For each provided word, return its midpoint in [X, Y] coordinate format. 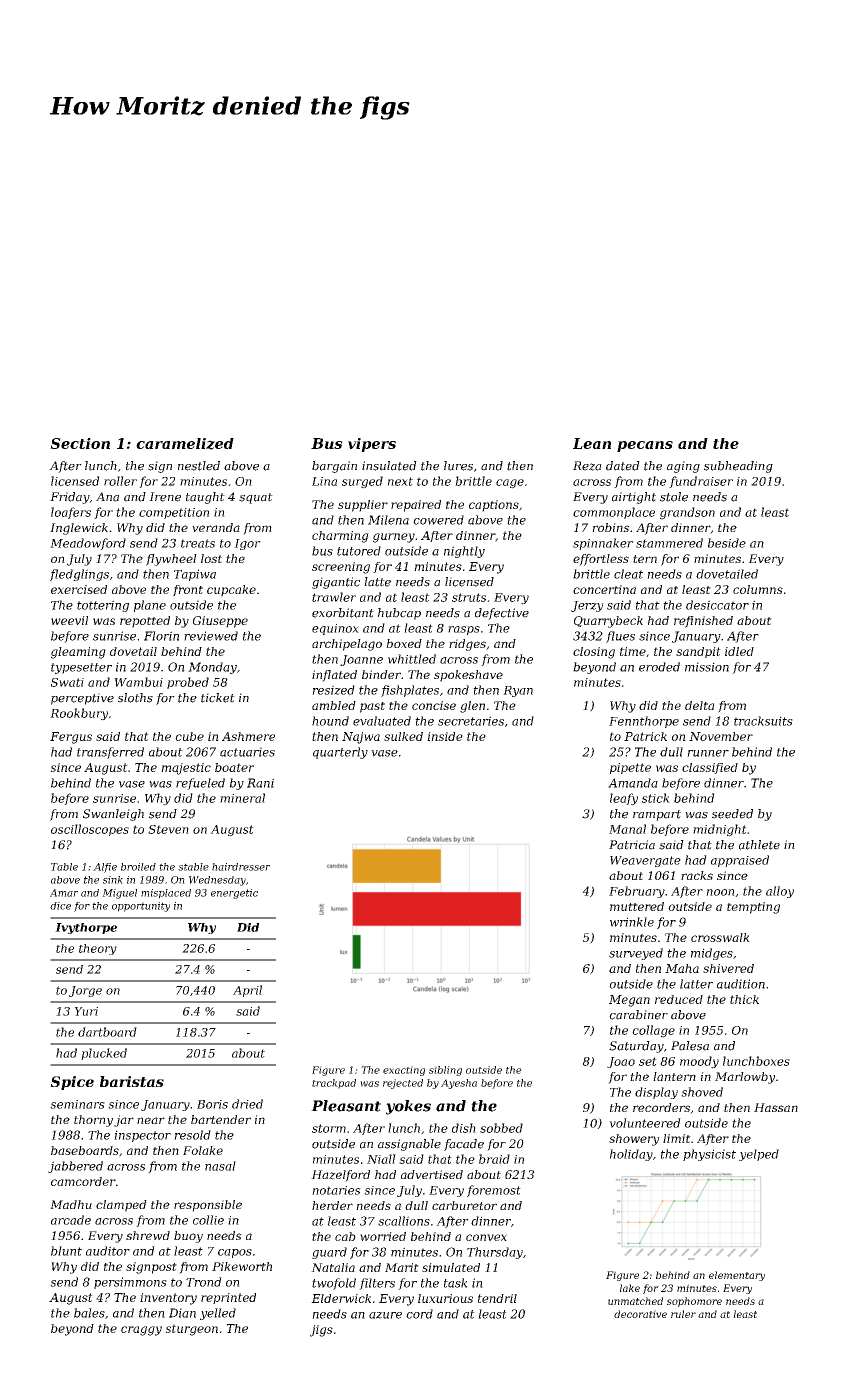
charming [340, 537]
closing [594, 653]
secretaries [471, 721]
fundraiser [701, 482]
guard [329, 1253]
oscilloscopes [90, 830]
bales [89, 1313]
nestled [199, 466]
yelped [759, 1155]
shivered [728, 968]
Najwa [361, 738]
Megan [629, 1001]
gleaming [78, 653]
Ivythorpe [86, 928]
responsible [208, 1206]
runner [708, 753]
